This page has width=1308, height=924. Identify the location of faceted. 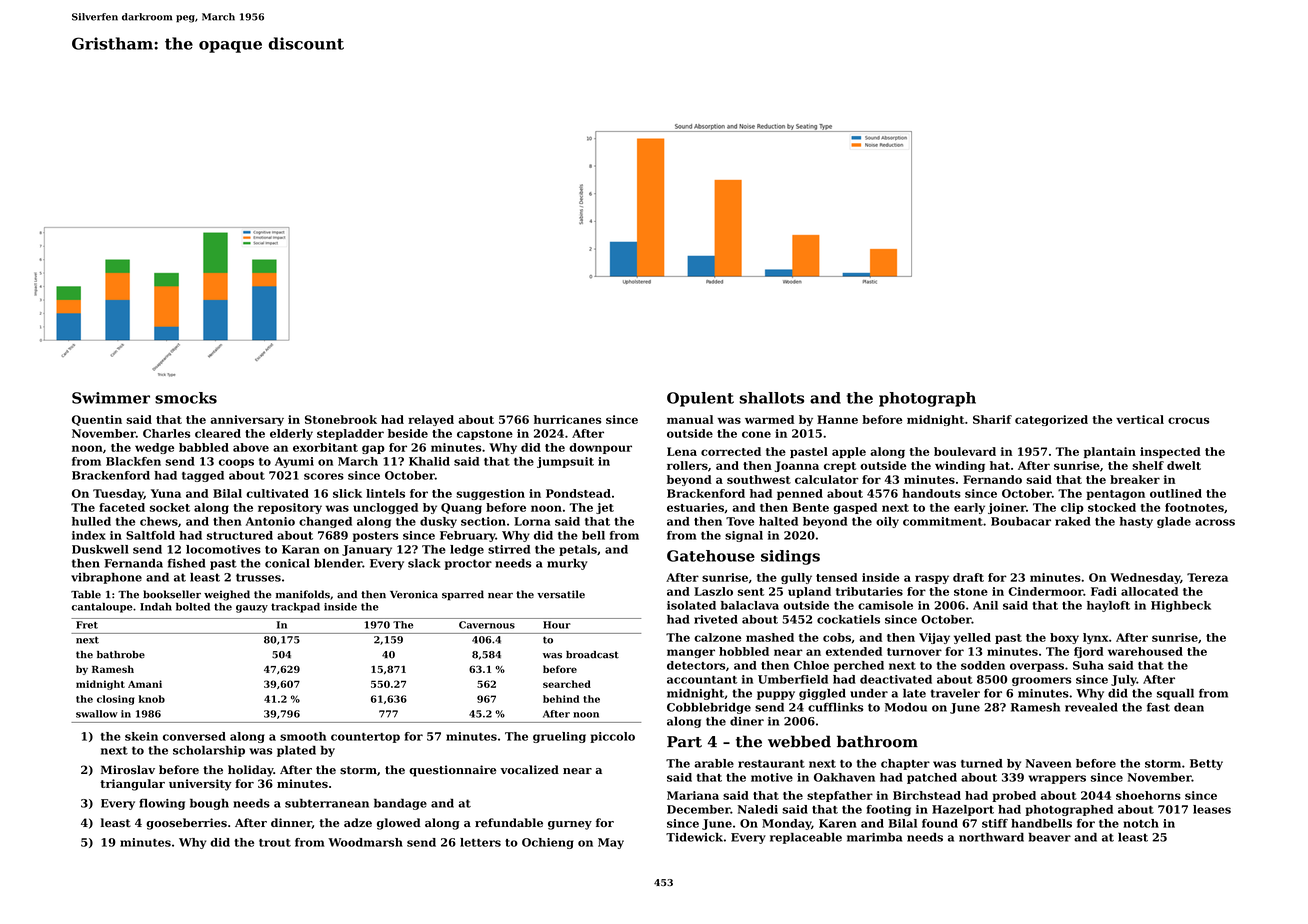
(122, 507).
